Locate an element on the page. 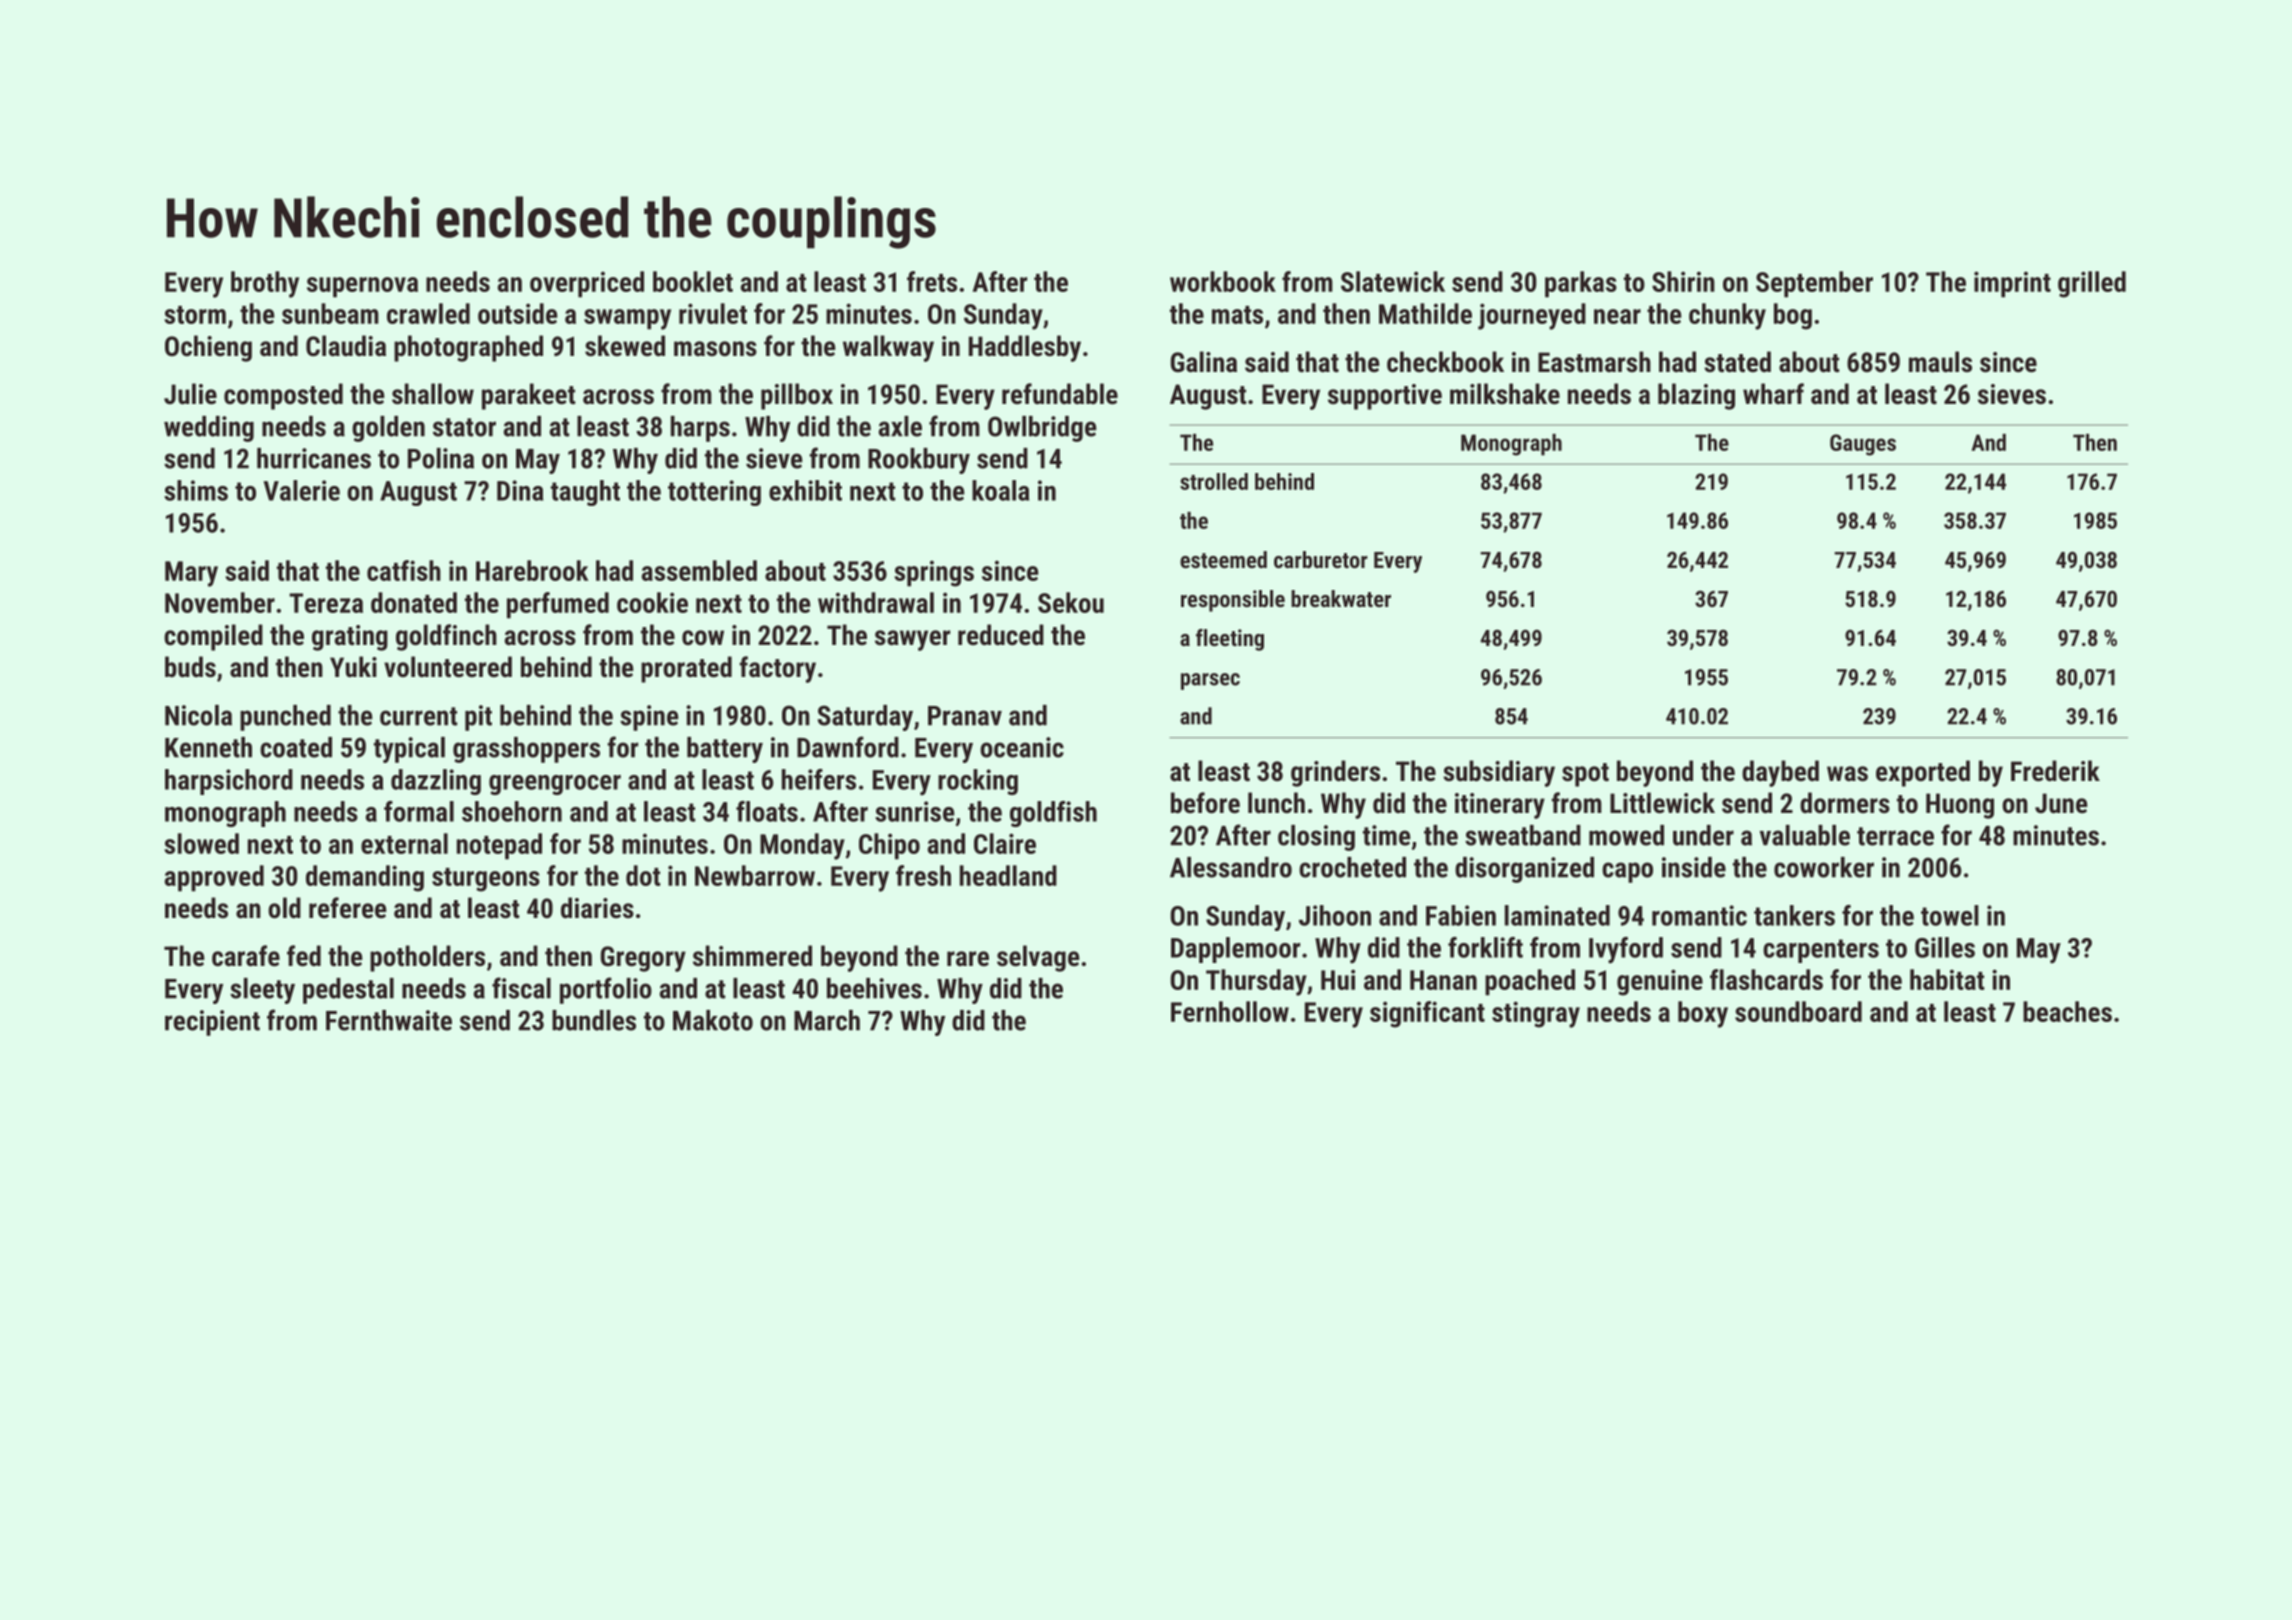  Gauges is located at coordinates (1863, 445).
